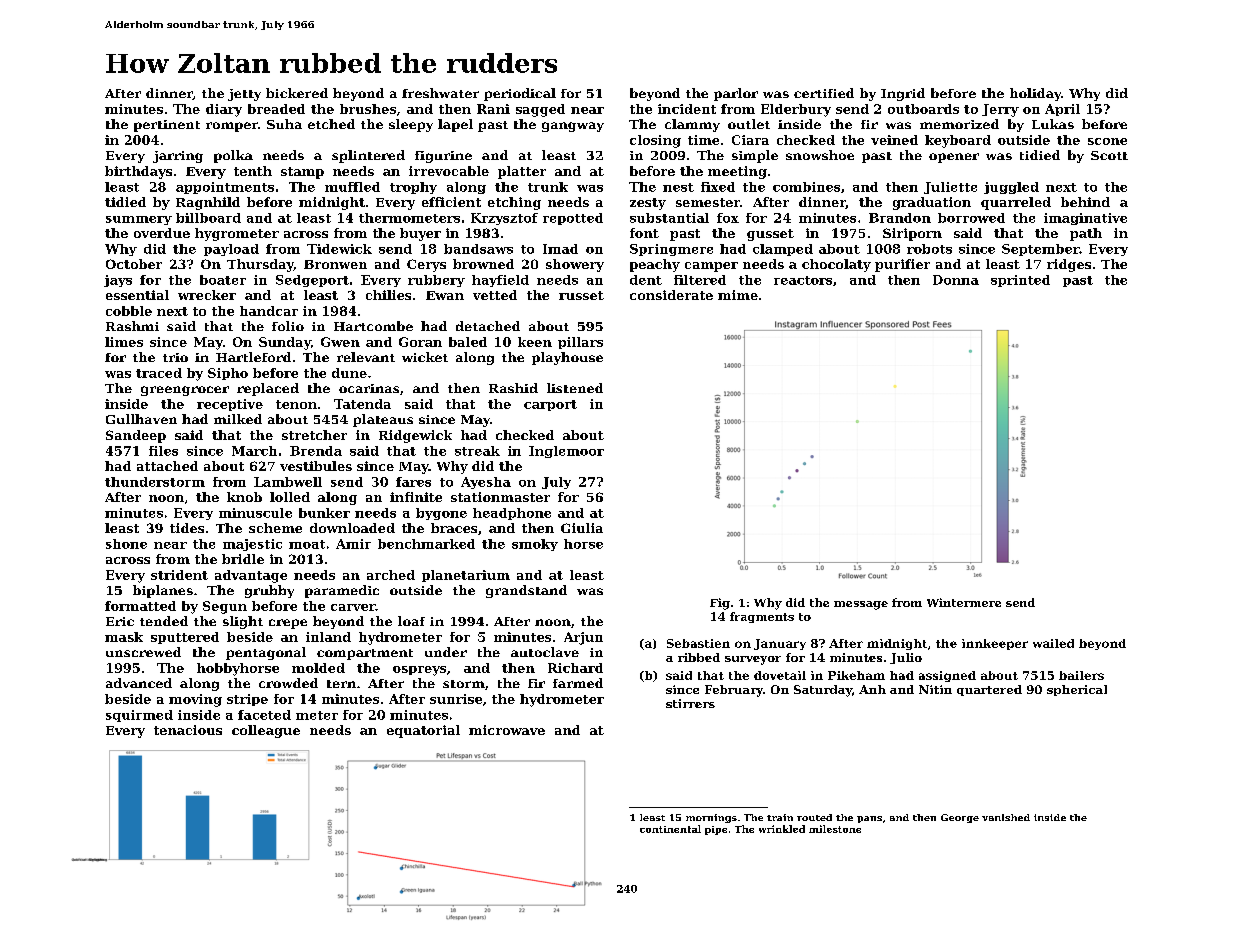 This document has height=952, width=1233. Describe the element at coordinates (582, 528) in the document. I see `Giulia` at that location.
